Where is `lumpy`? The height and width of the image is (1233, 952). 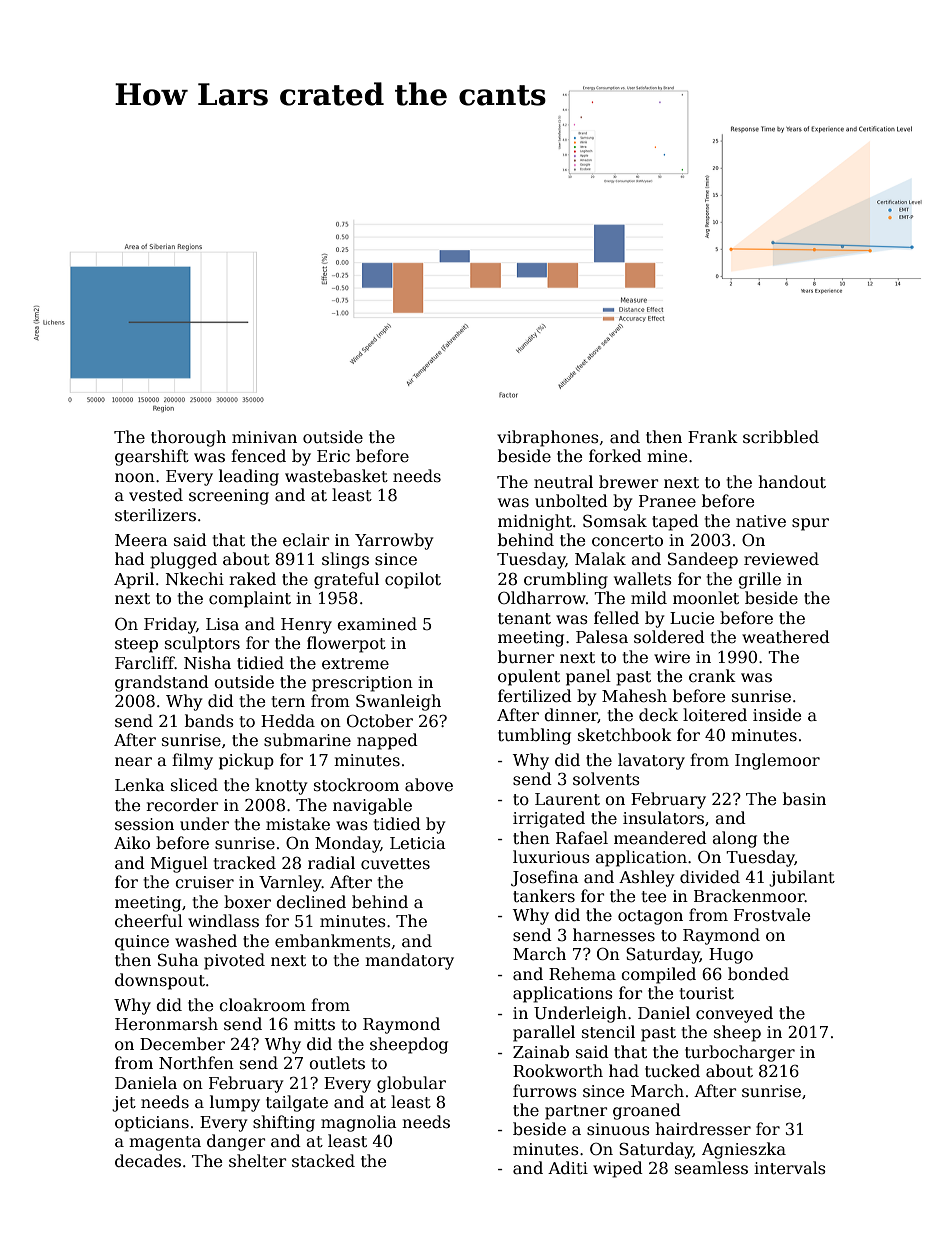 lumpy is located at coordinates (235, 1103).
